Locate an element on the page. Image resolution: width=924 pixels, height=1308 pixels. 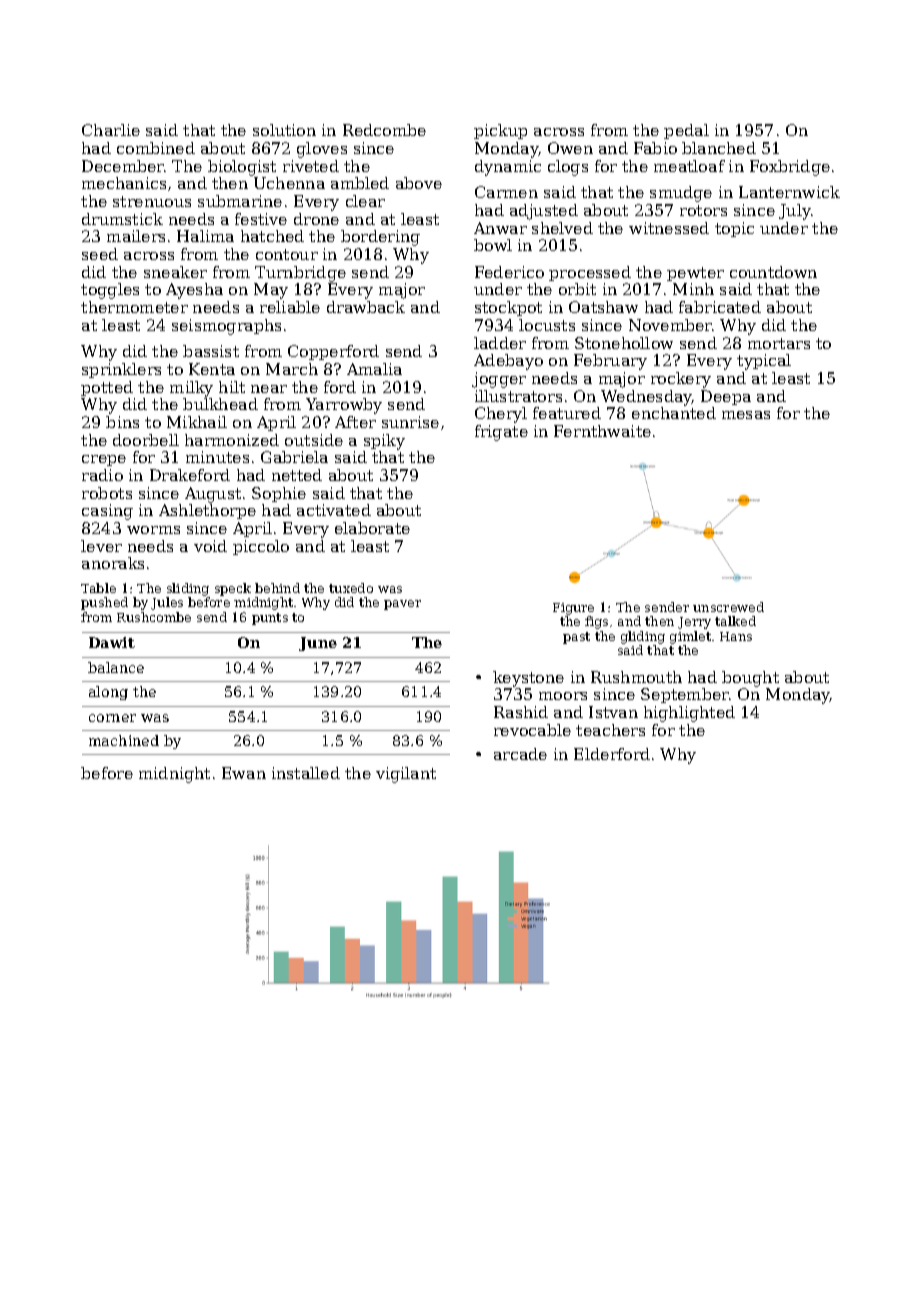
along is located at coordinates (108, 693).
